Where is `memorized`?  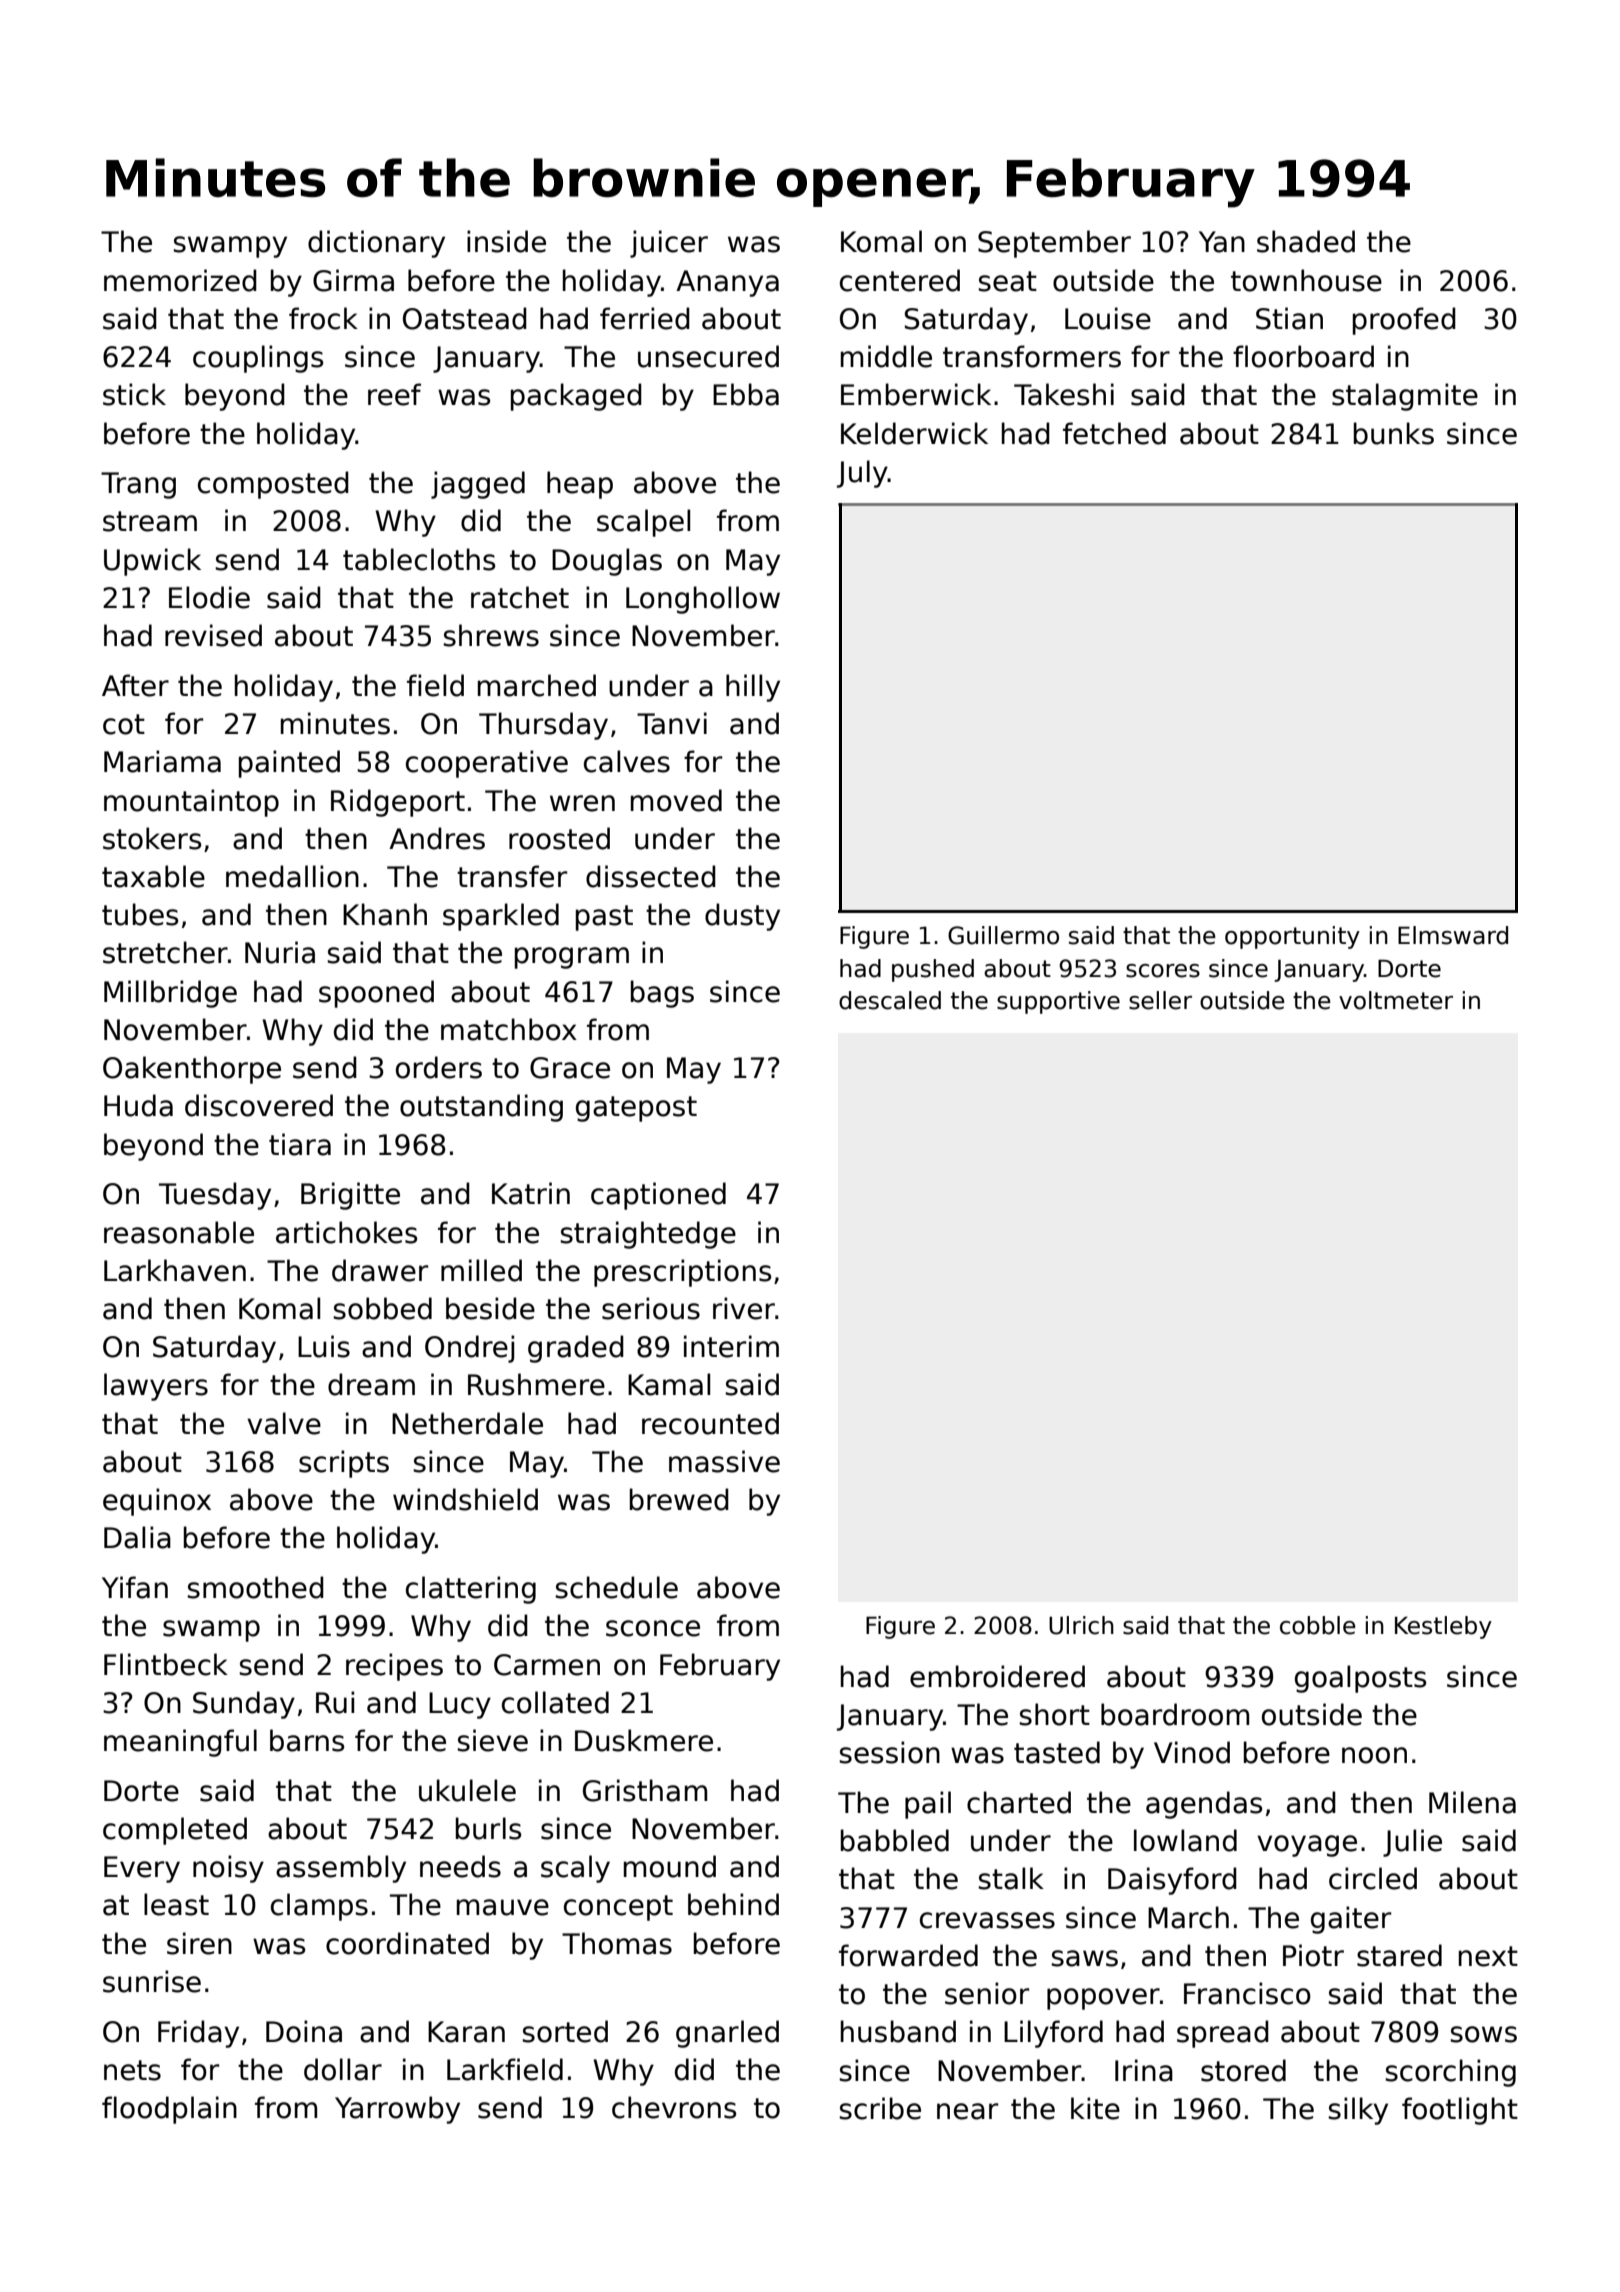
memorized is located at coordinates (180, 280).
